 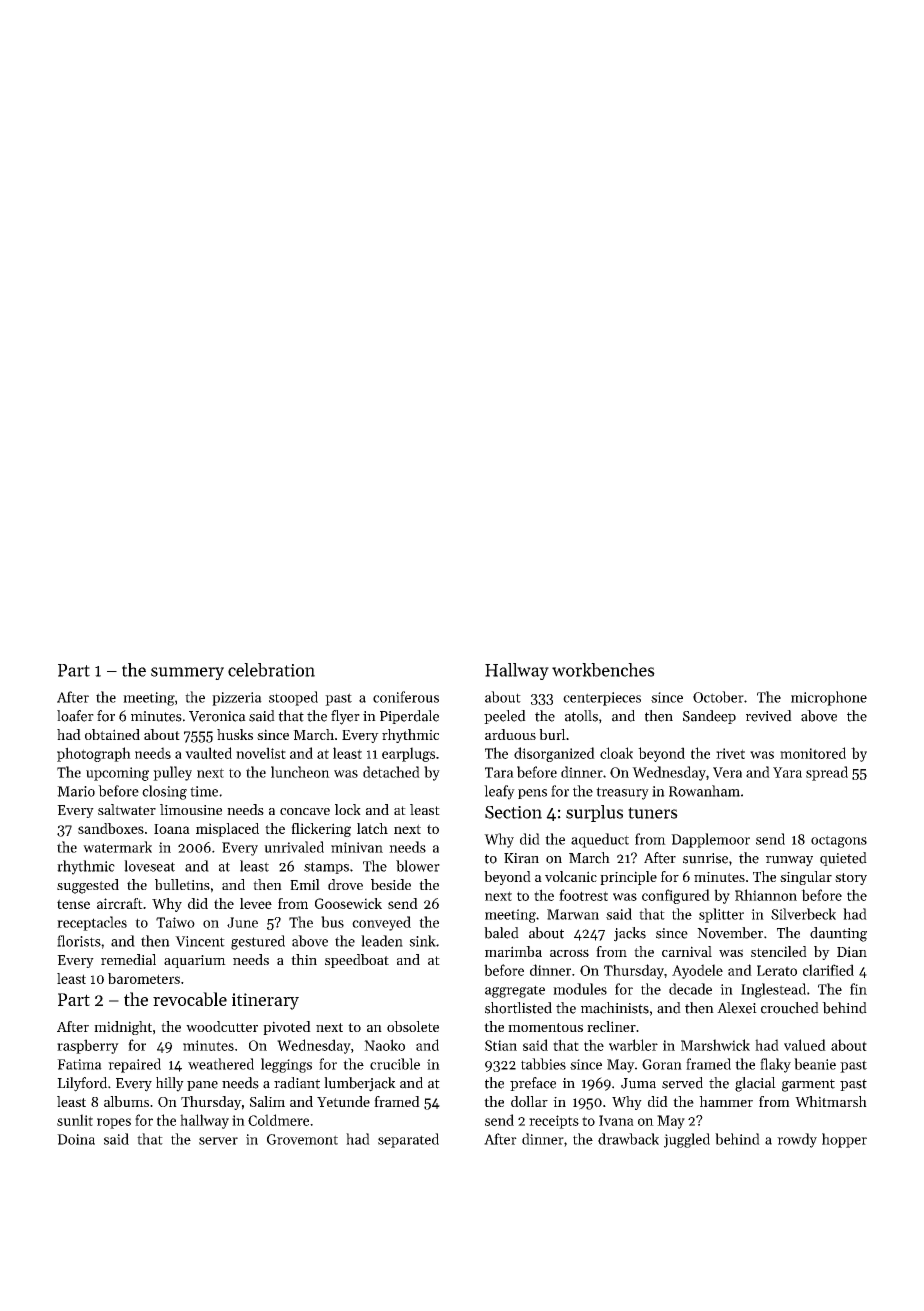 I want to click on quieted, so click(x=843, y=859).
